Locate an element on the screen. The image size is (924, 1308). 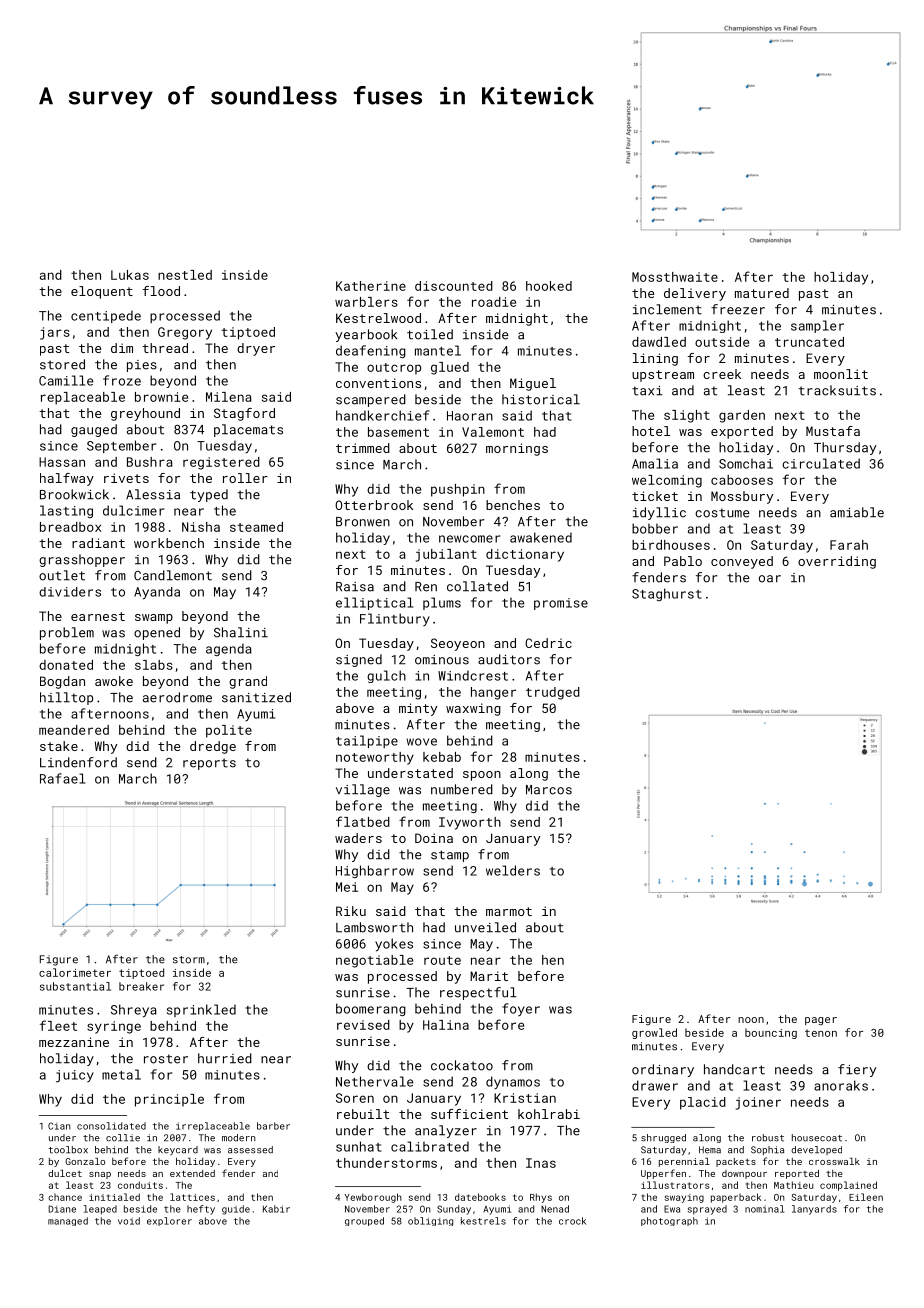
juicy is located at coordinates (75, 1076).
